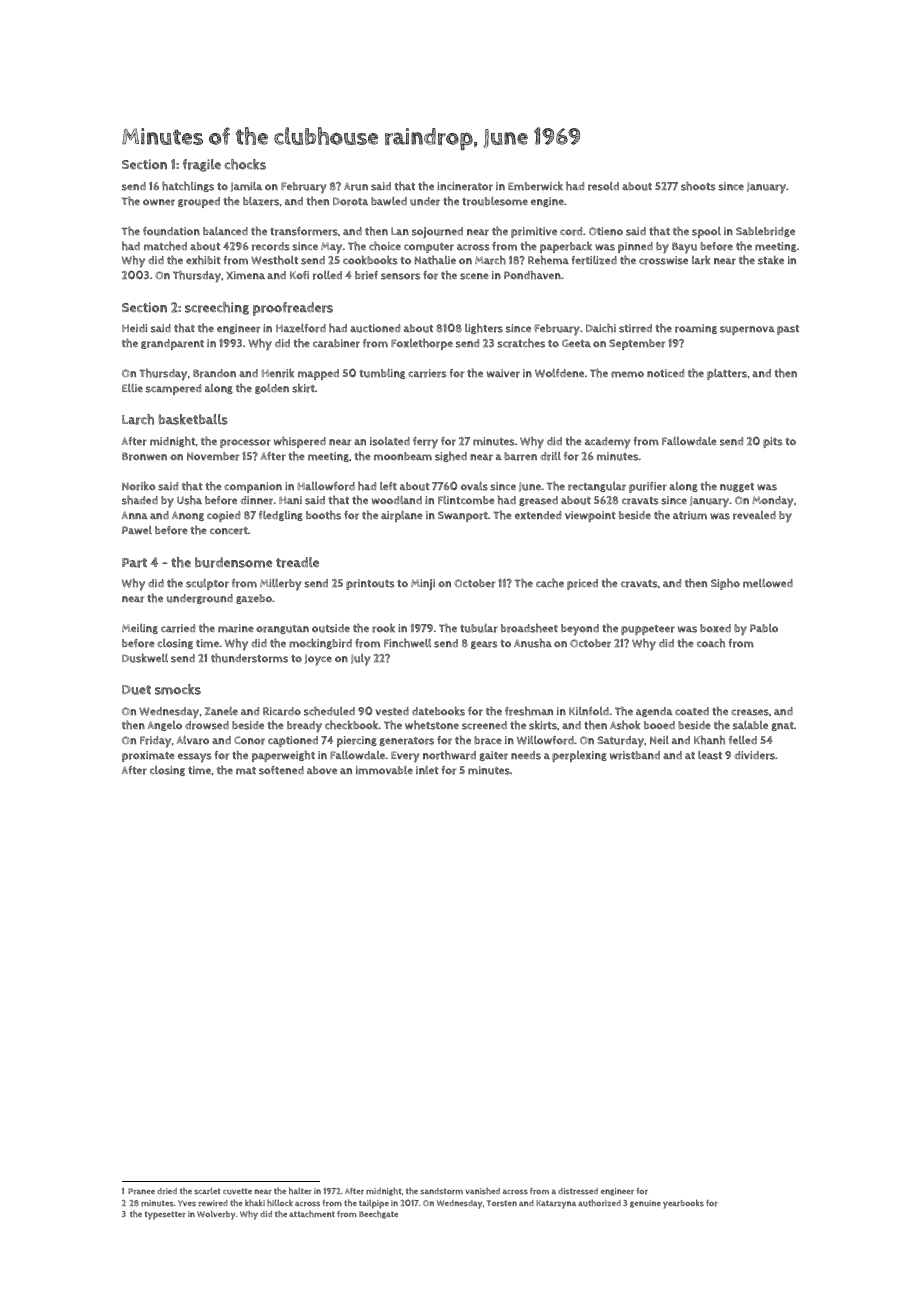 The width and height of the screenshot is (924, 1308). Describe the element at coordinates (159, 202) in the screenshot. I see `owner` at that location.
